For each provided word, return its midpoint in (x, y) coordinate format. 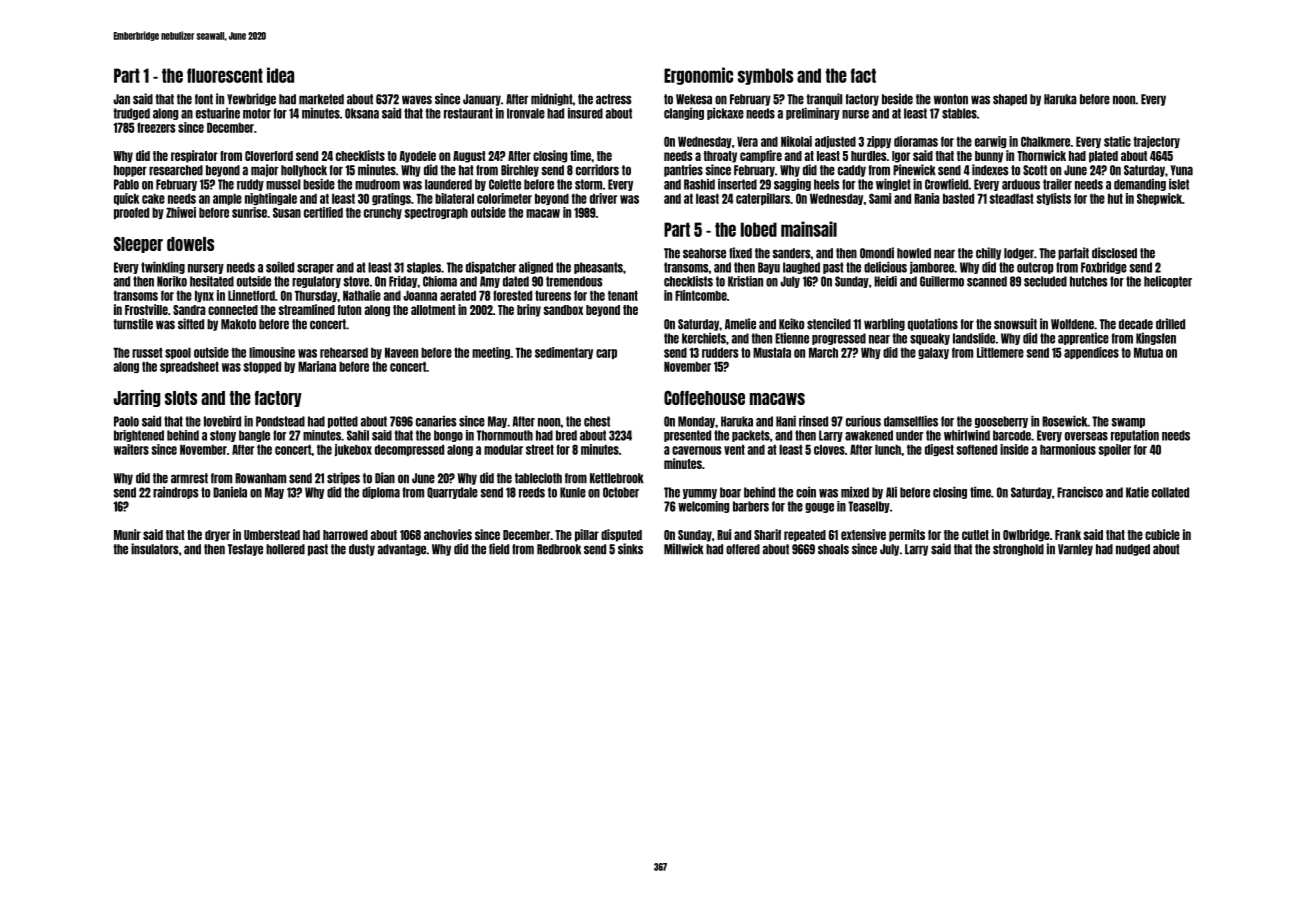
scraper (315, 269)
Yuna (1181, 170)
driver (603, 198)
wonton (951, 99)
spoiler (1115, 450)
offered (743, 549)
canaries (436, 421)
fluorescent (225, 75)
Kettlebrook (617, 478)
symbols (765, 76)
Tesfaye (245, 550)
